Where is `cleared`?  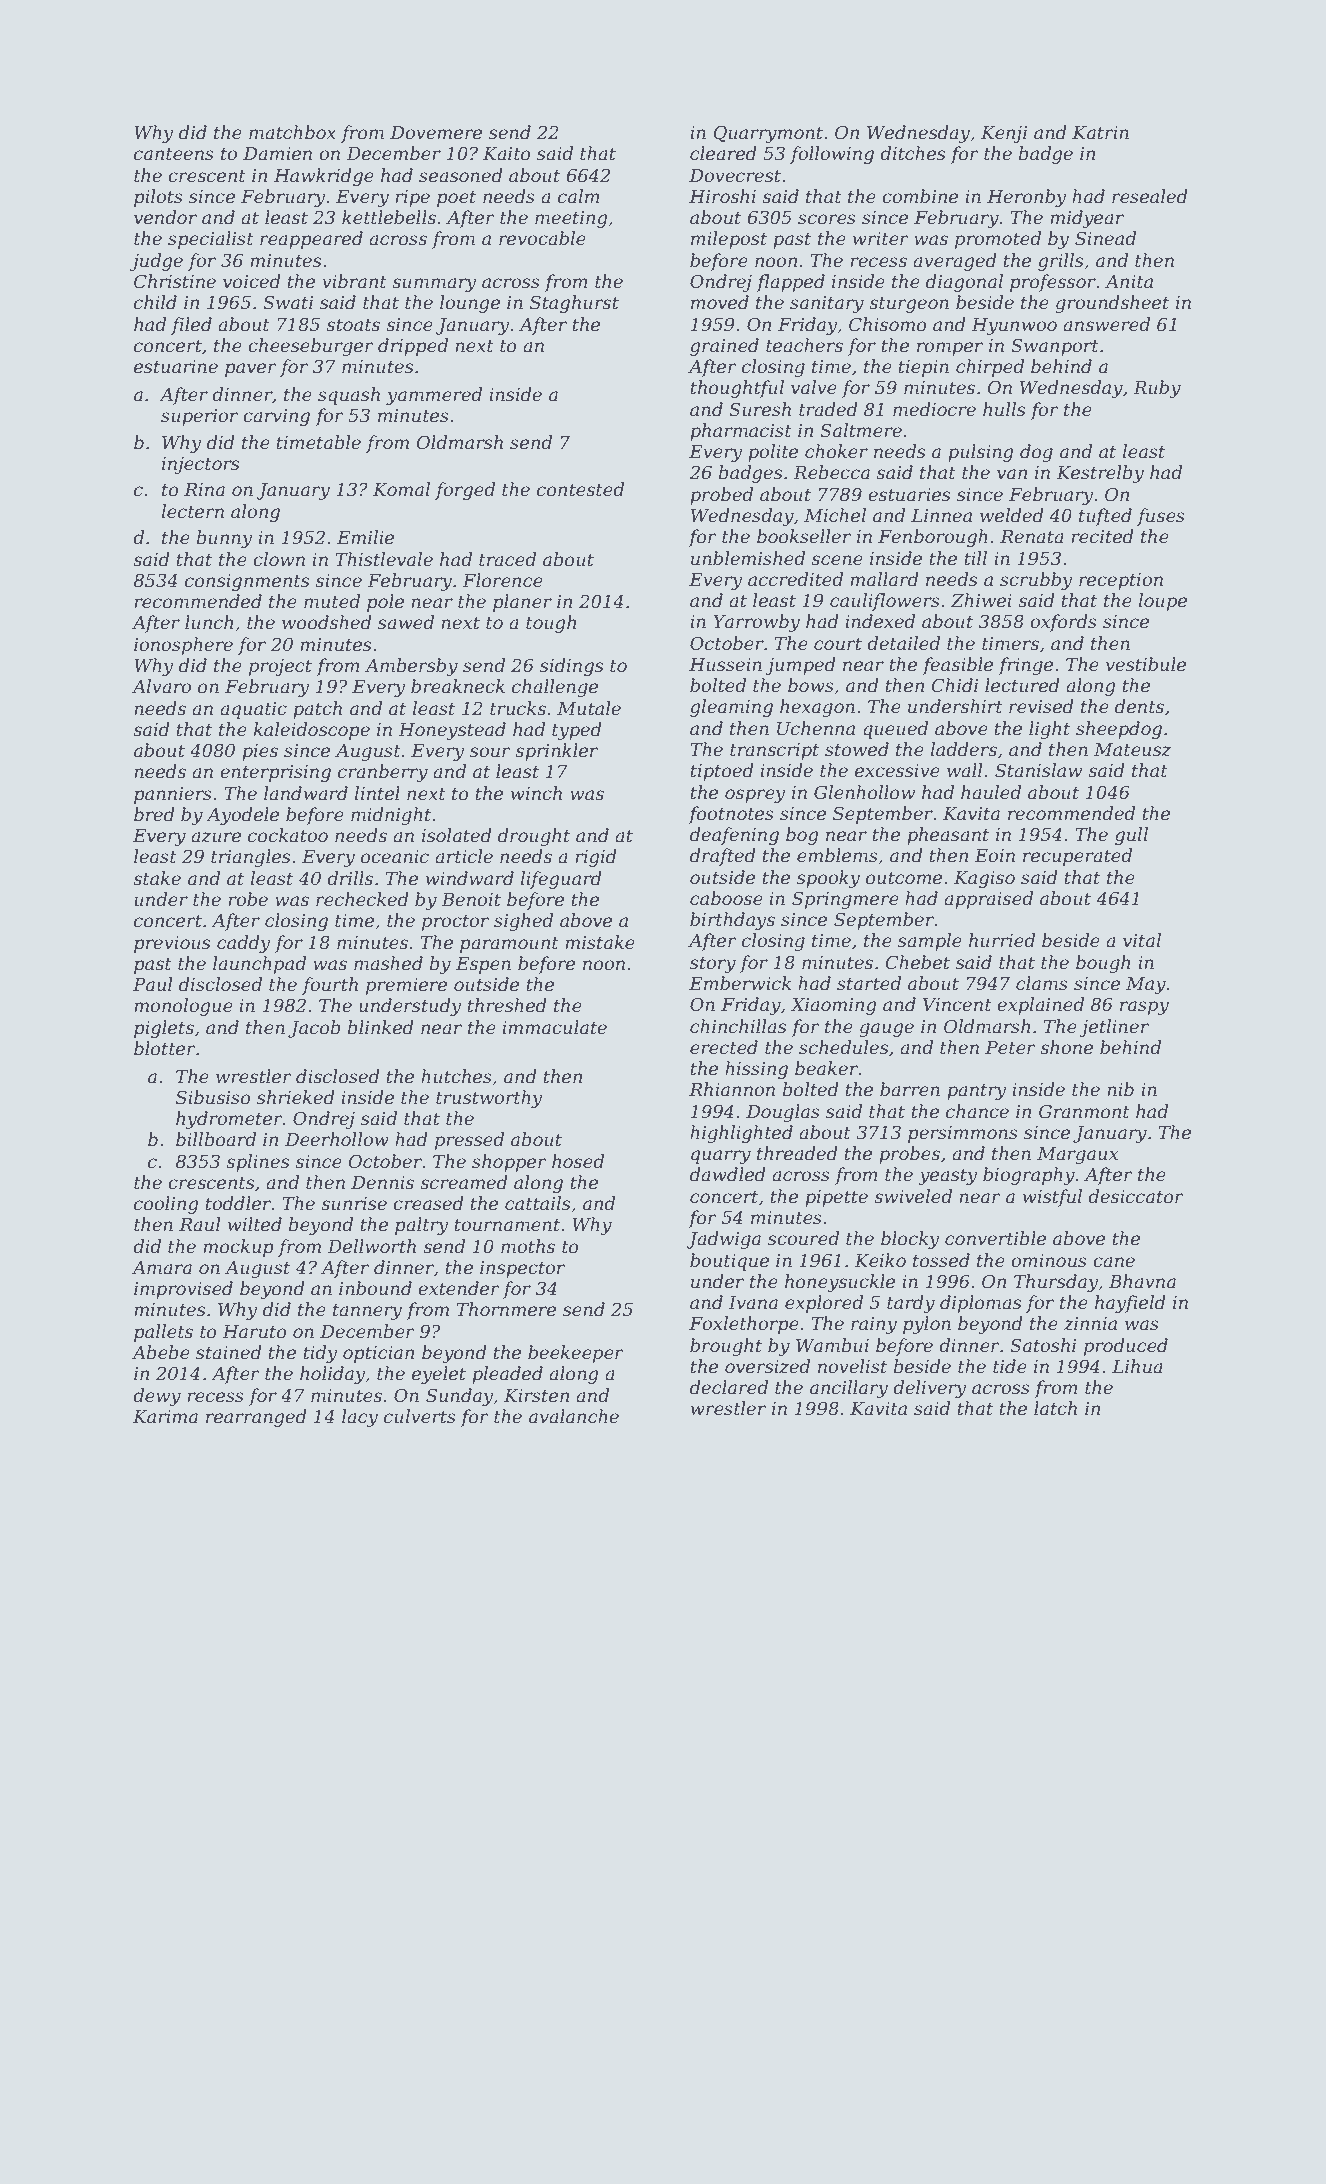 cleared is located at coordinates (723, 153).
